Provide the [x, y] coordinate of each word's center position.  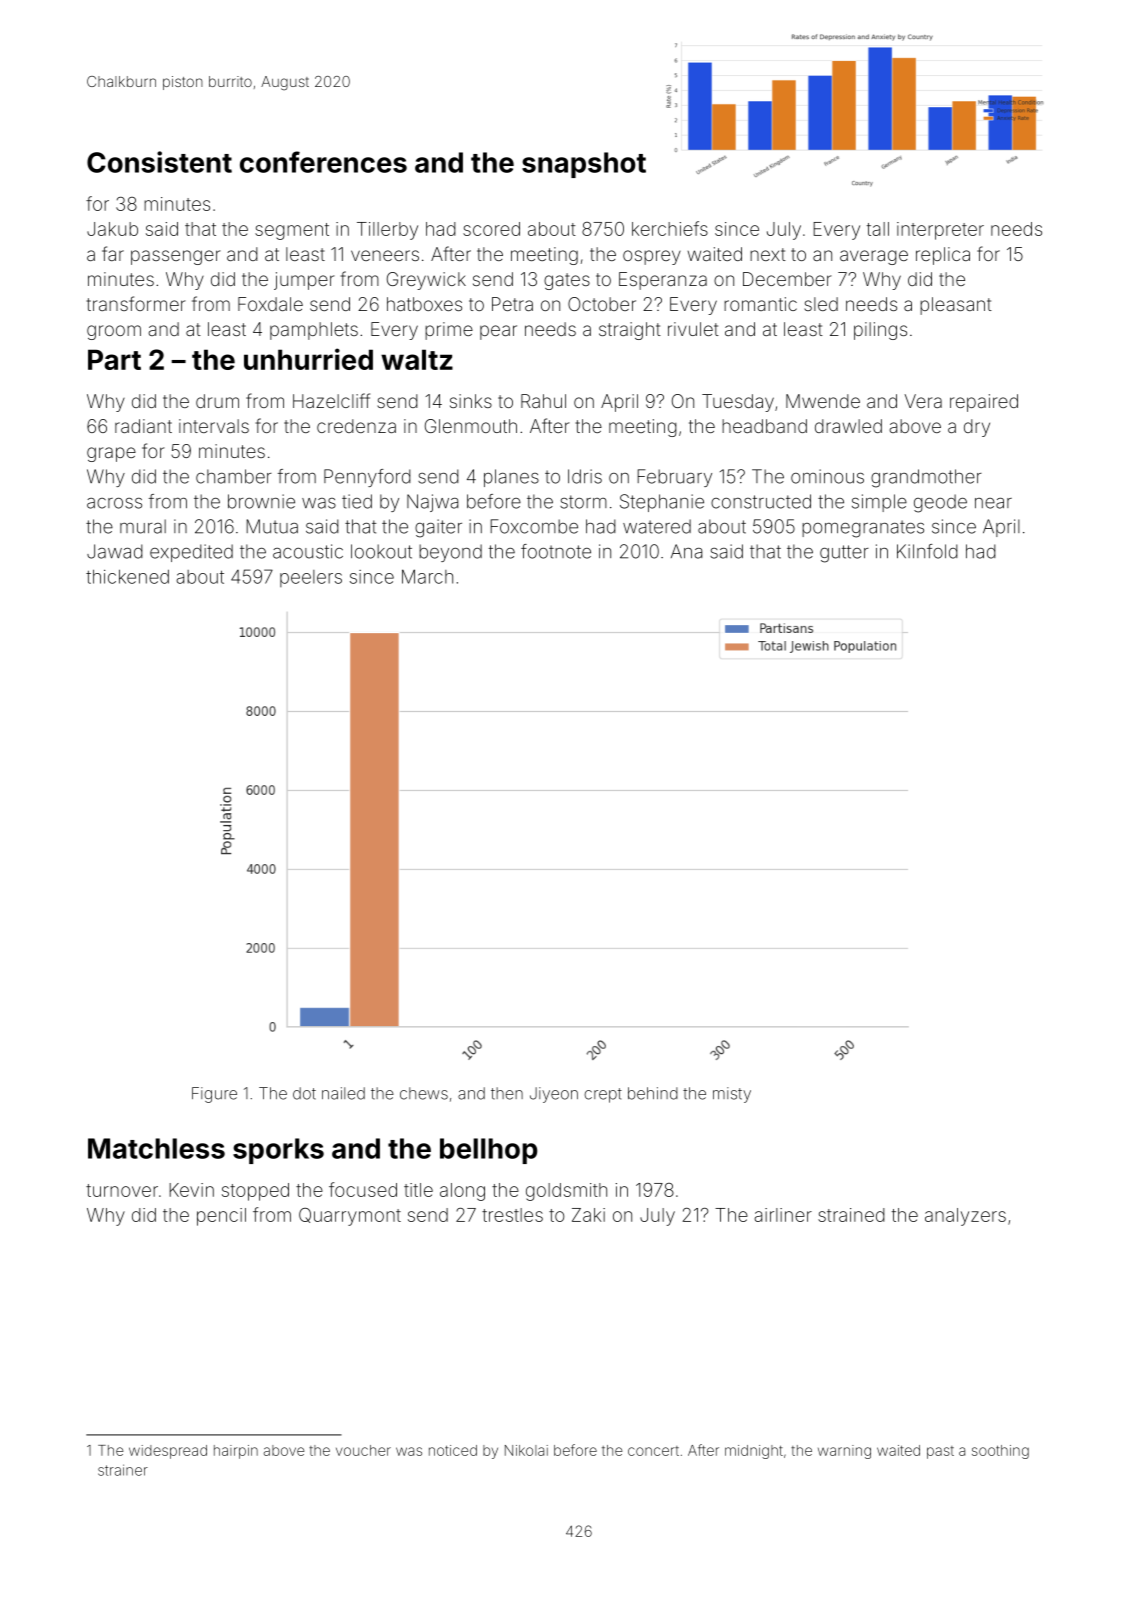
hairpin [236, 1452]
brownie [261, 501]
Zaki [588, 1215]
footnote [556, 551]
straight [630, 331]
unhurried [308, 359]
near [993, 503]
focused [363, 1189]
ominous [827, 476]
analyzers [965, 1217]
